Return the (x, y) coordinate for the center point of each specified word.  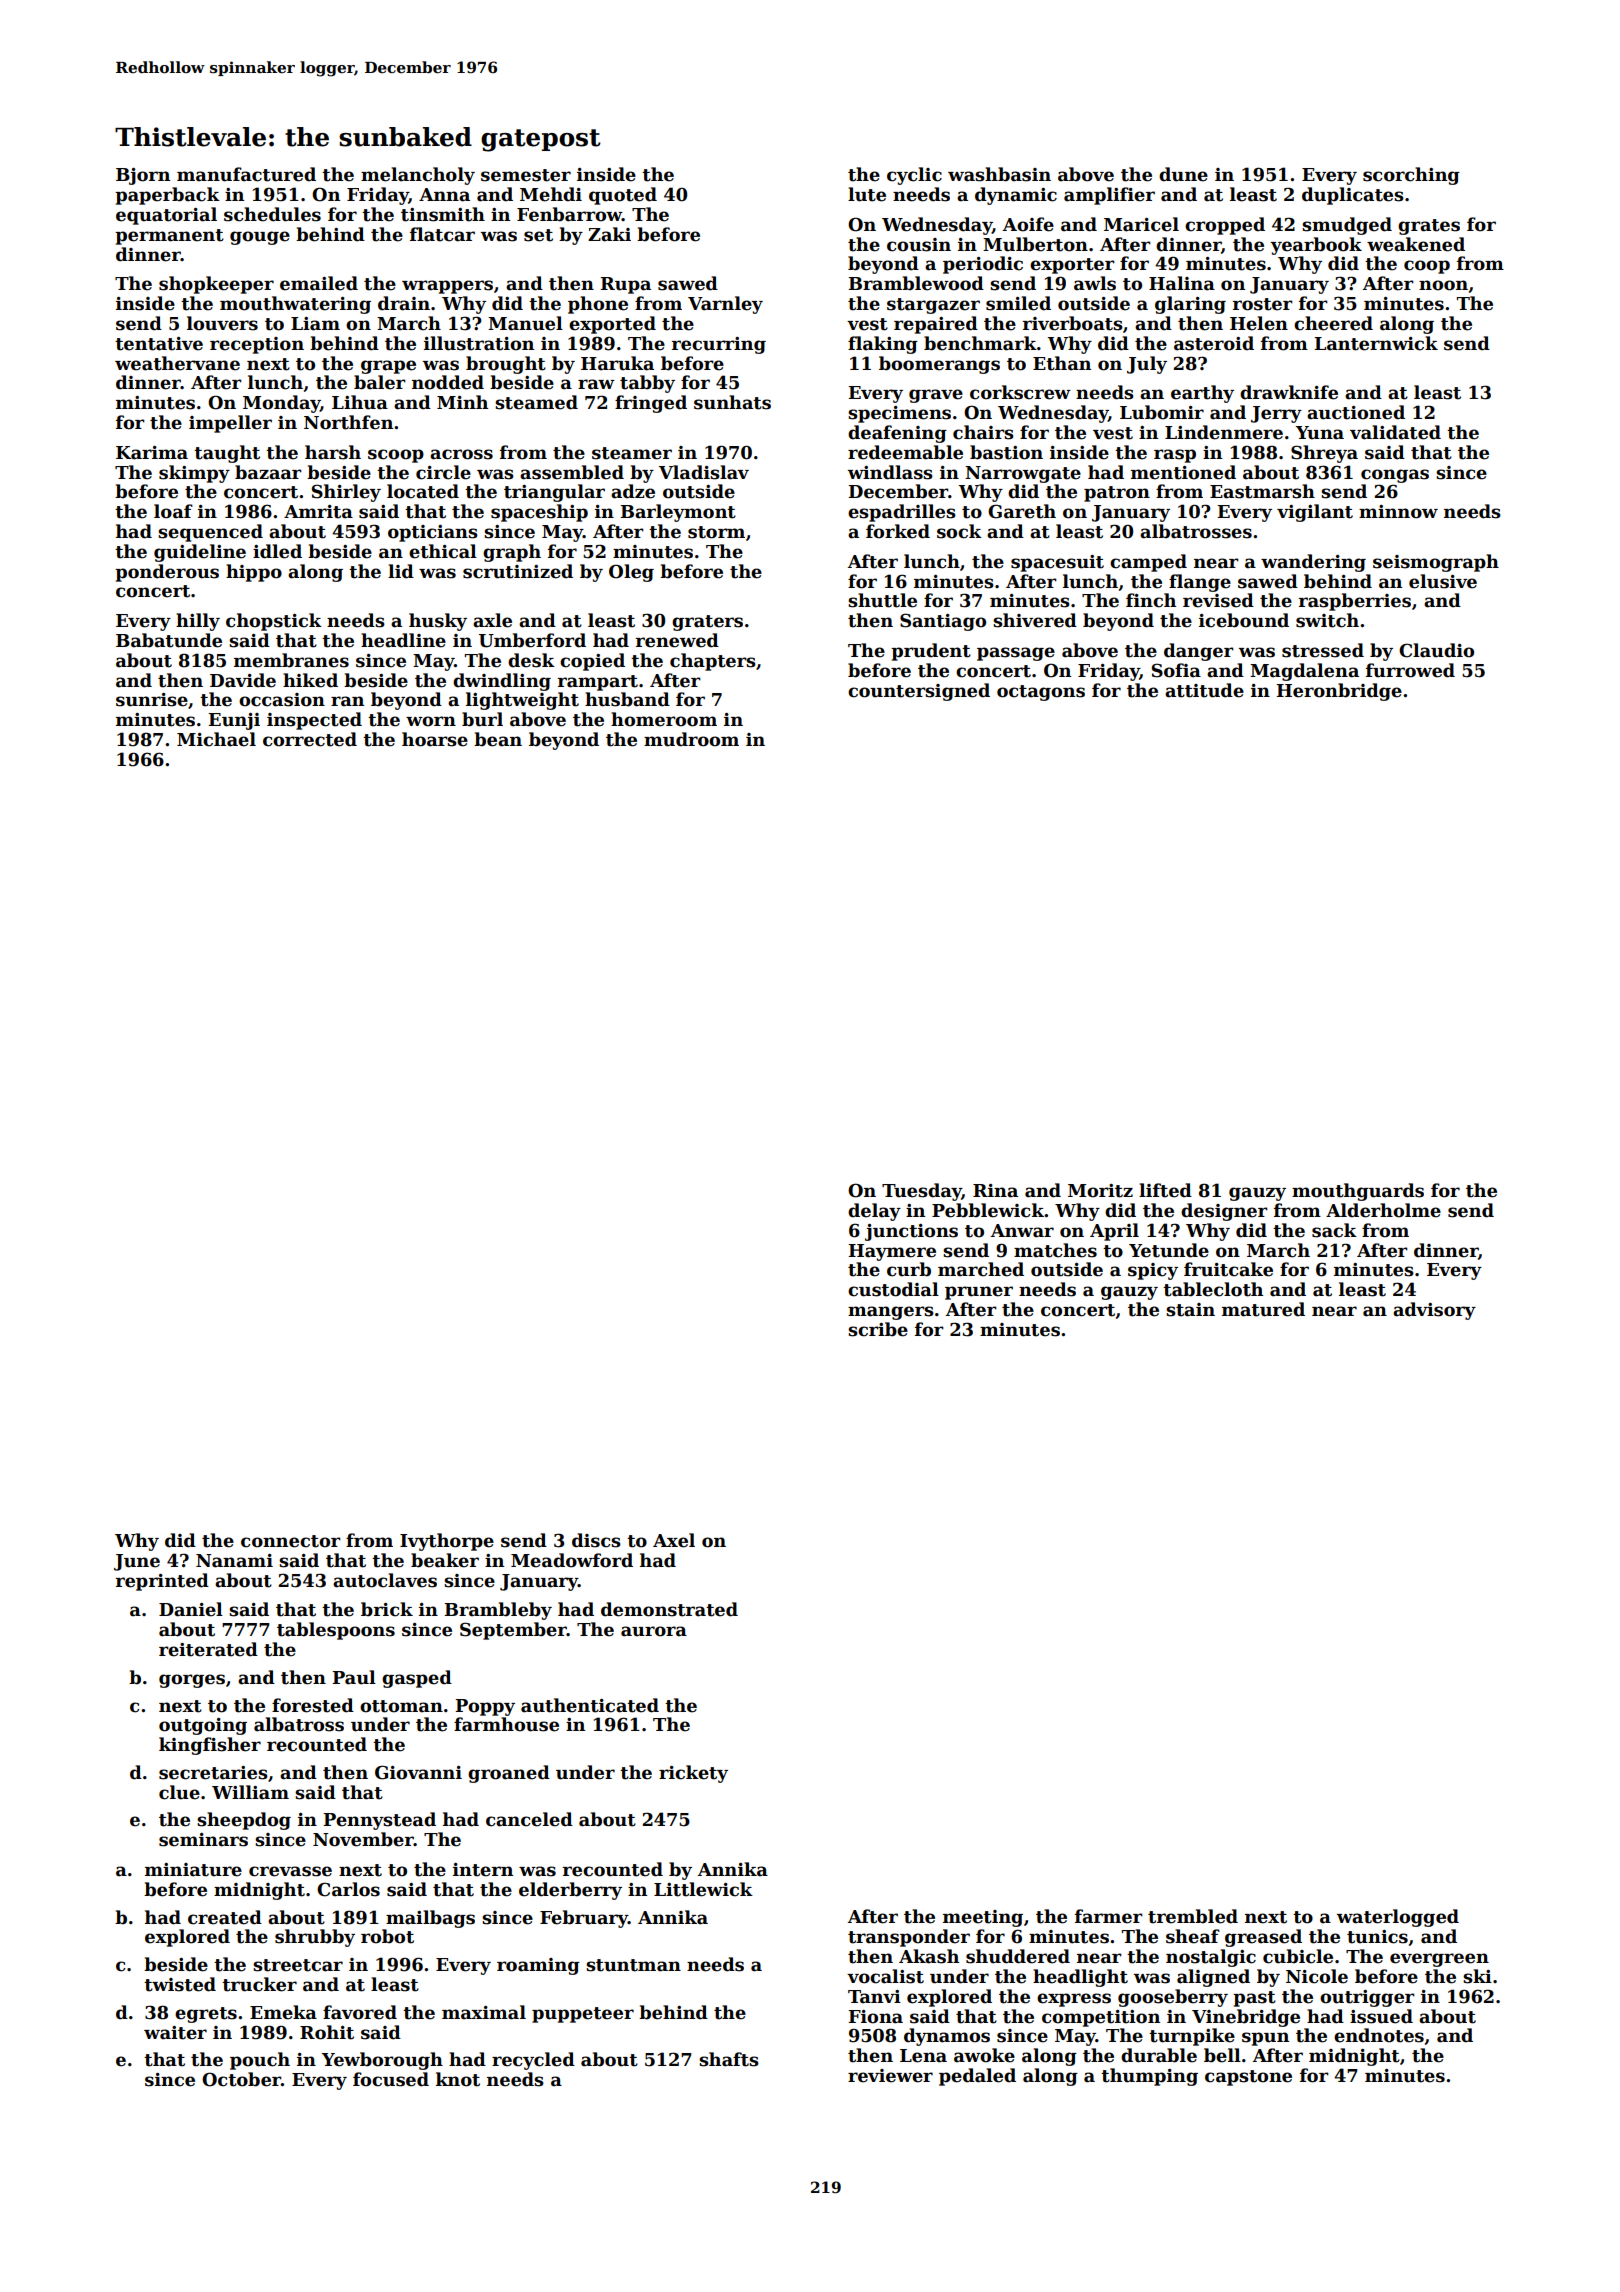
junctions (911, 1232)
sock (959, 531)
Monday (281, 404)
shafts (729, 2059)
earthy (1202, 394)
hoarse (435, 739)
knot (458, 2079)
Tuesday (922, 1192)
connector (291, 1541)
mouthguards (1358, 1192)
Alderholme (1383, 1210)
